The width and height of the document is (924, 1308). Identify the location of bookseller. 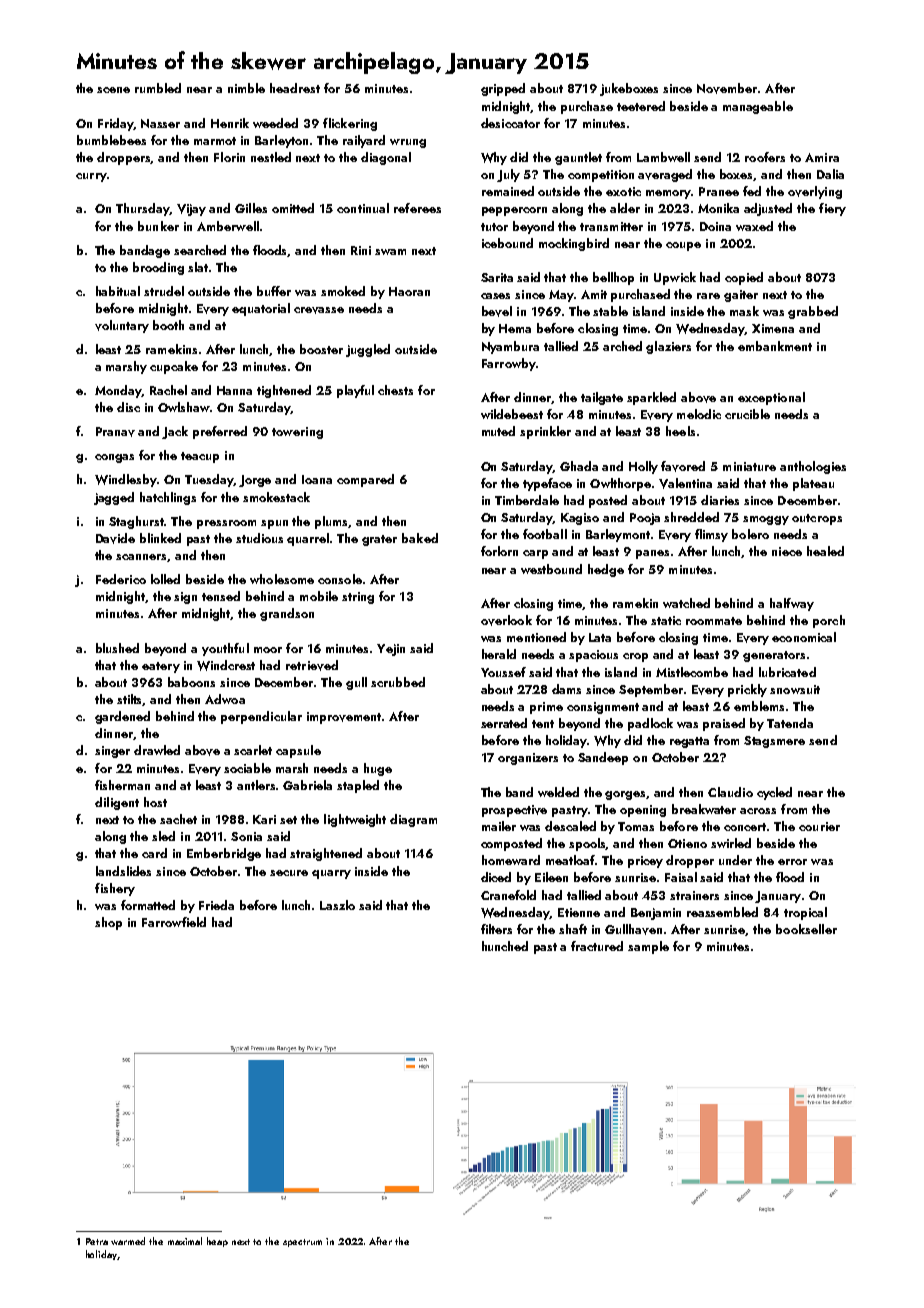
(806, 929).
